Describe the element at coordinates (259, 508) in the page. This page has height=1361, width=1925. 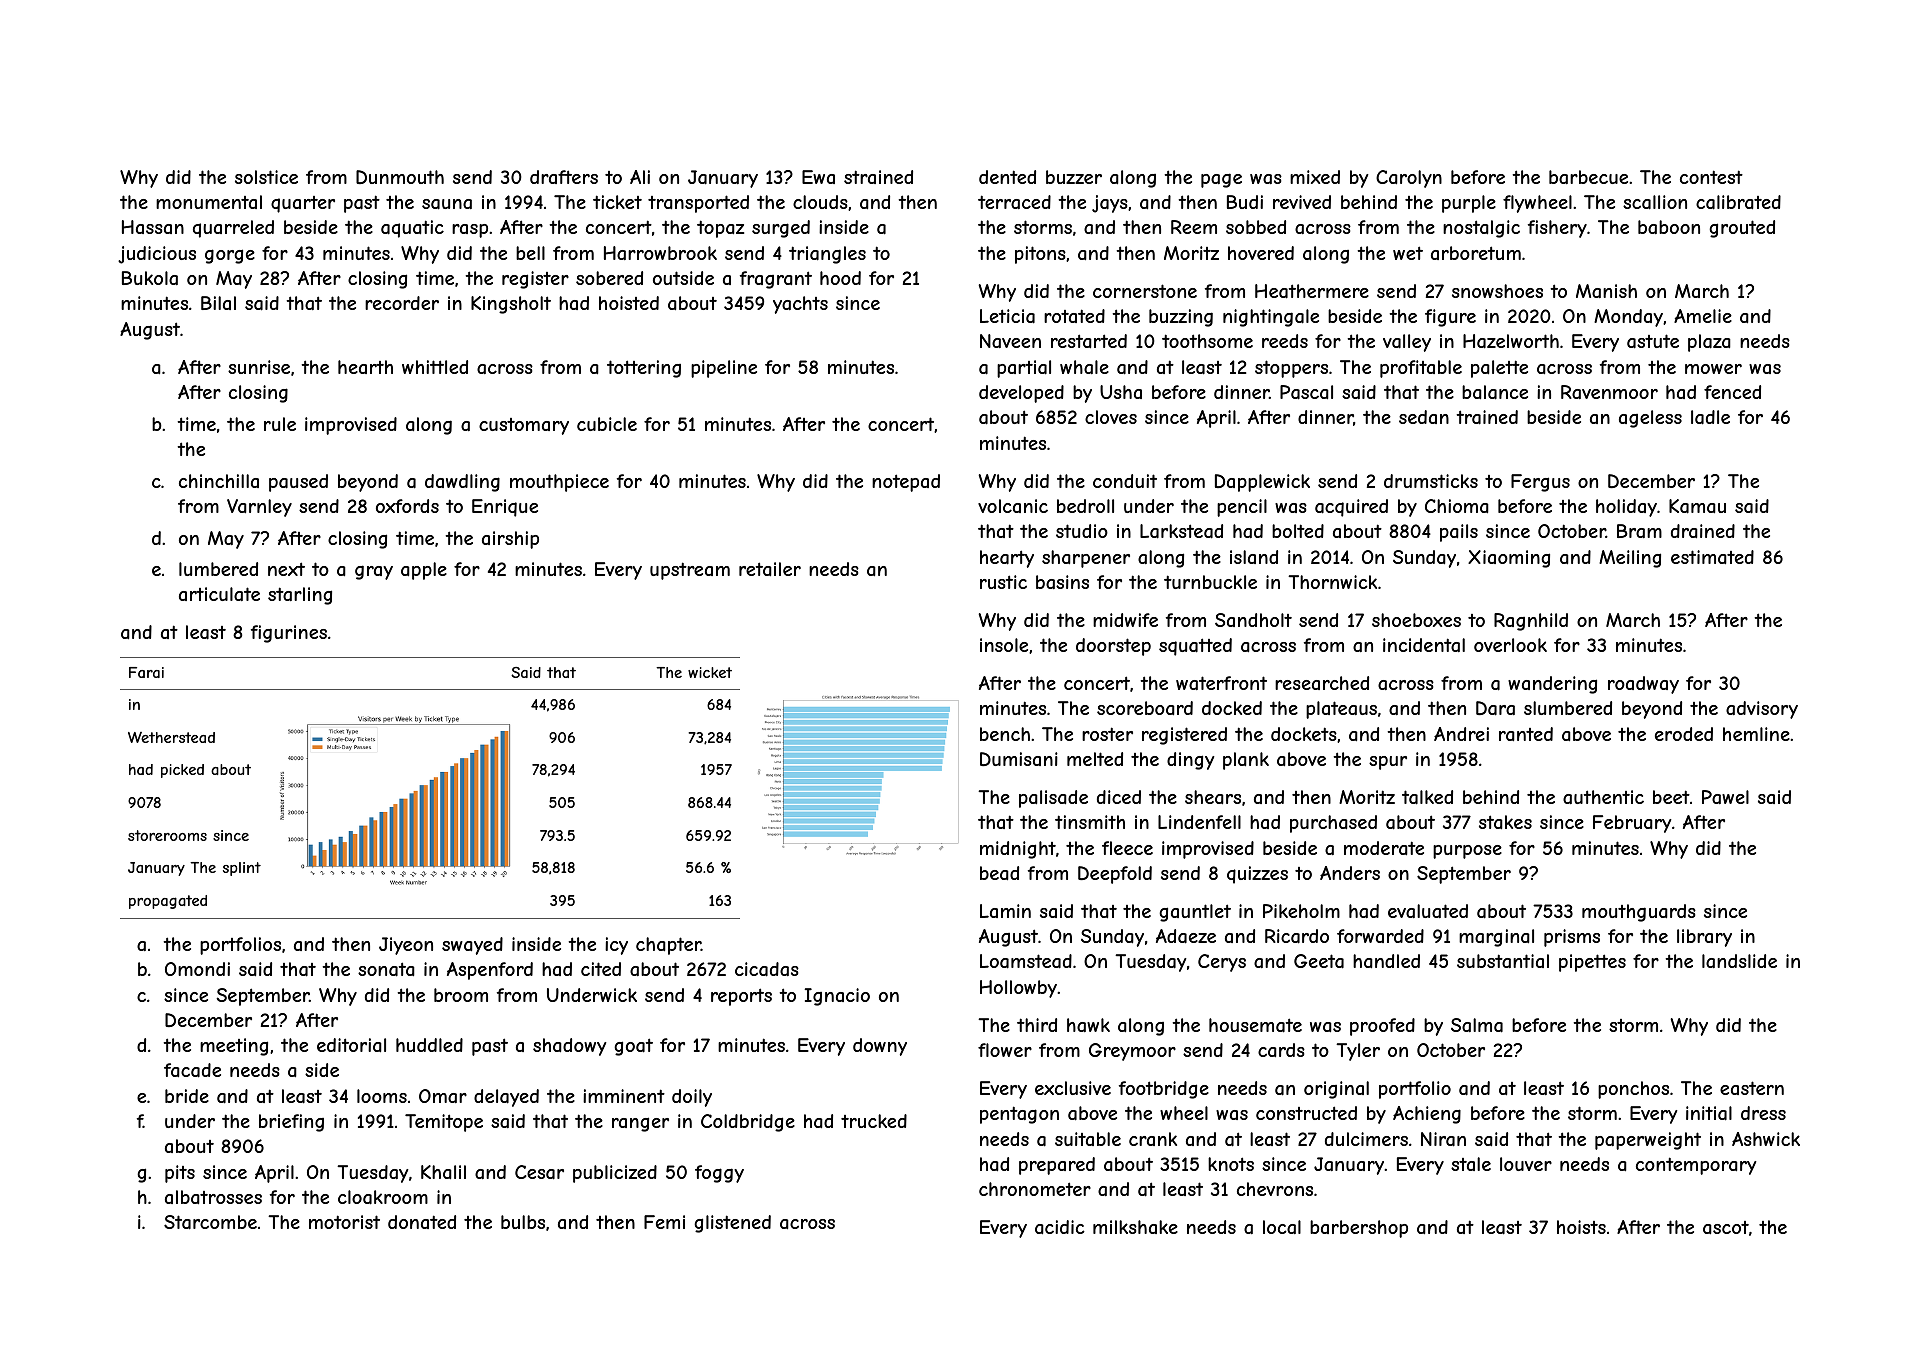
I see `Varnley` at that location.
